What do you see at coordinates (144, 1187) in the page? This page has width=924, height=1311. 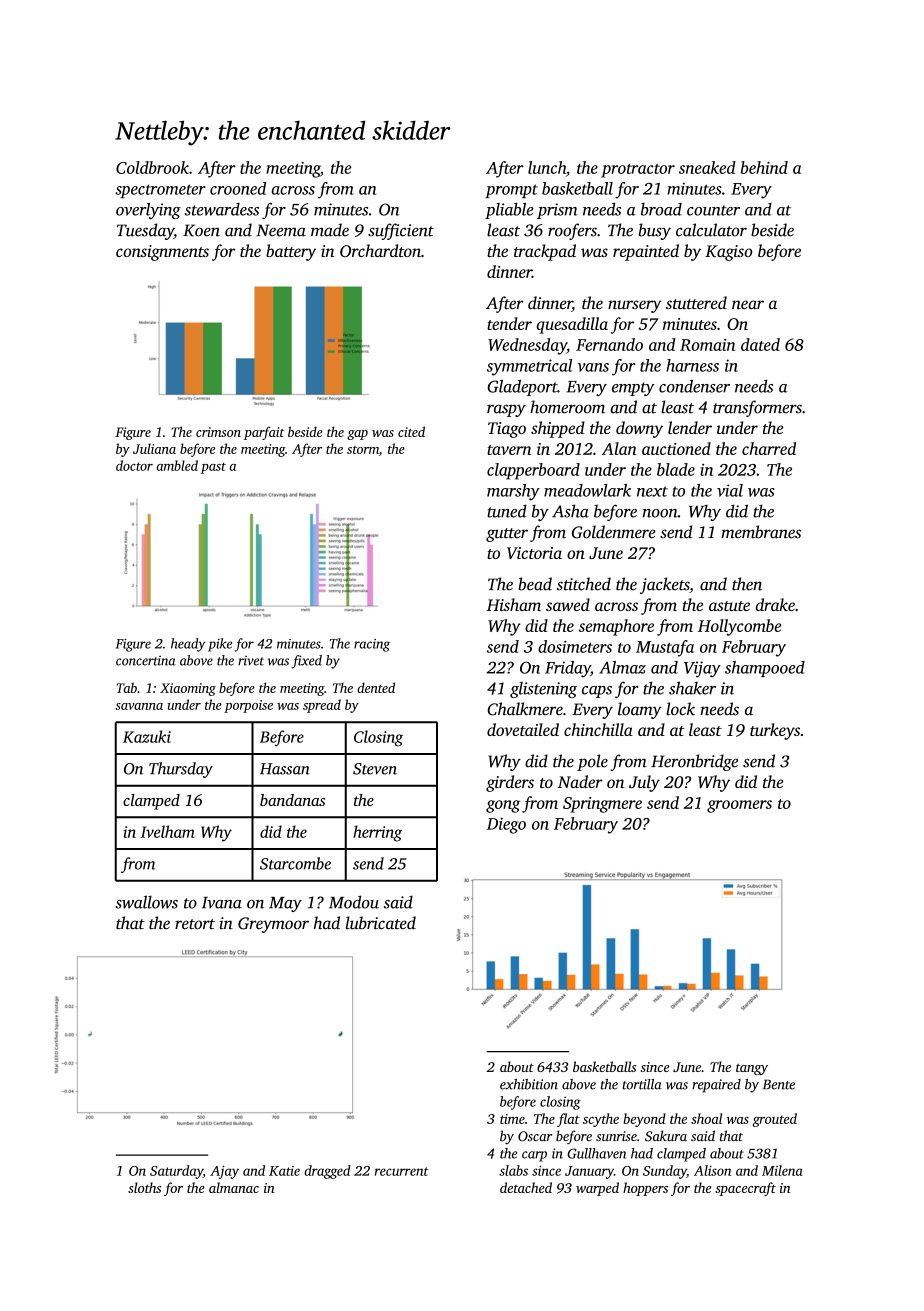 I see `sloths` at bounding box center [144, 1187].
